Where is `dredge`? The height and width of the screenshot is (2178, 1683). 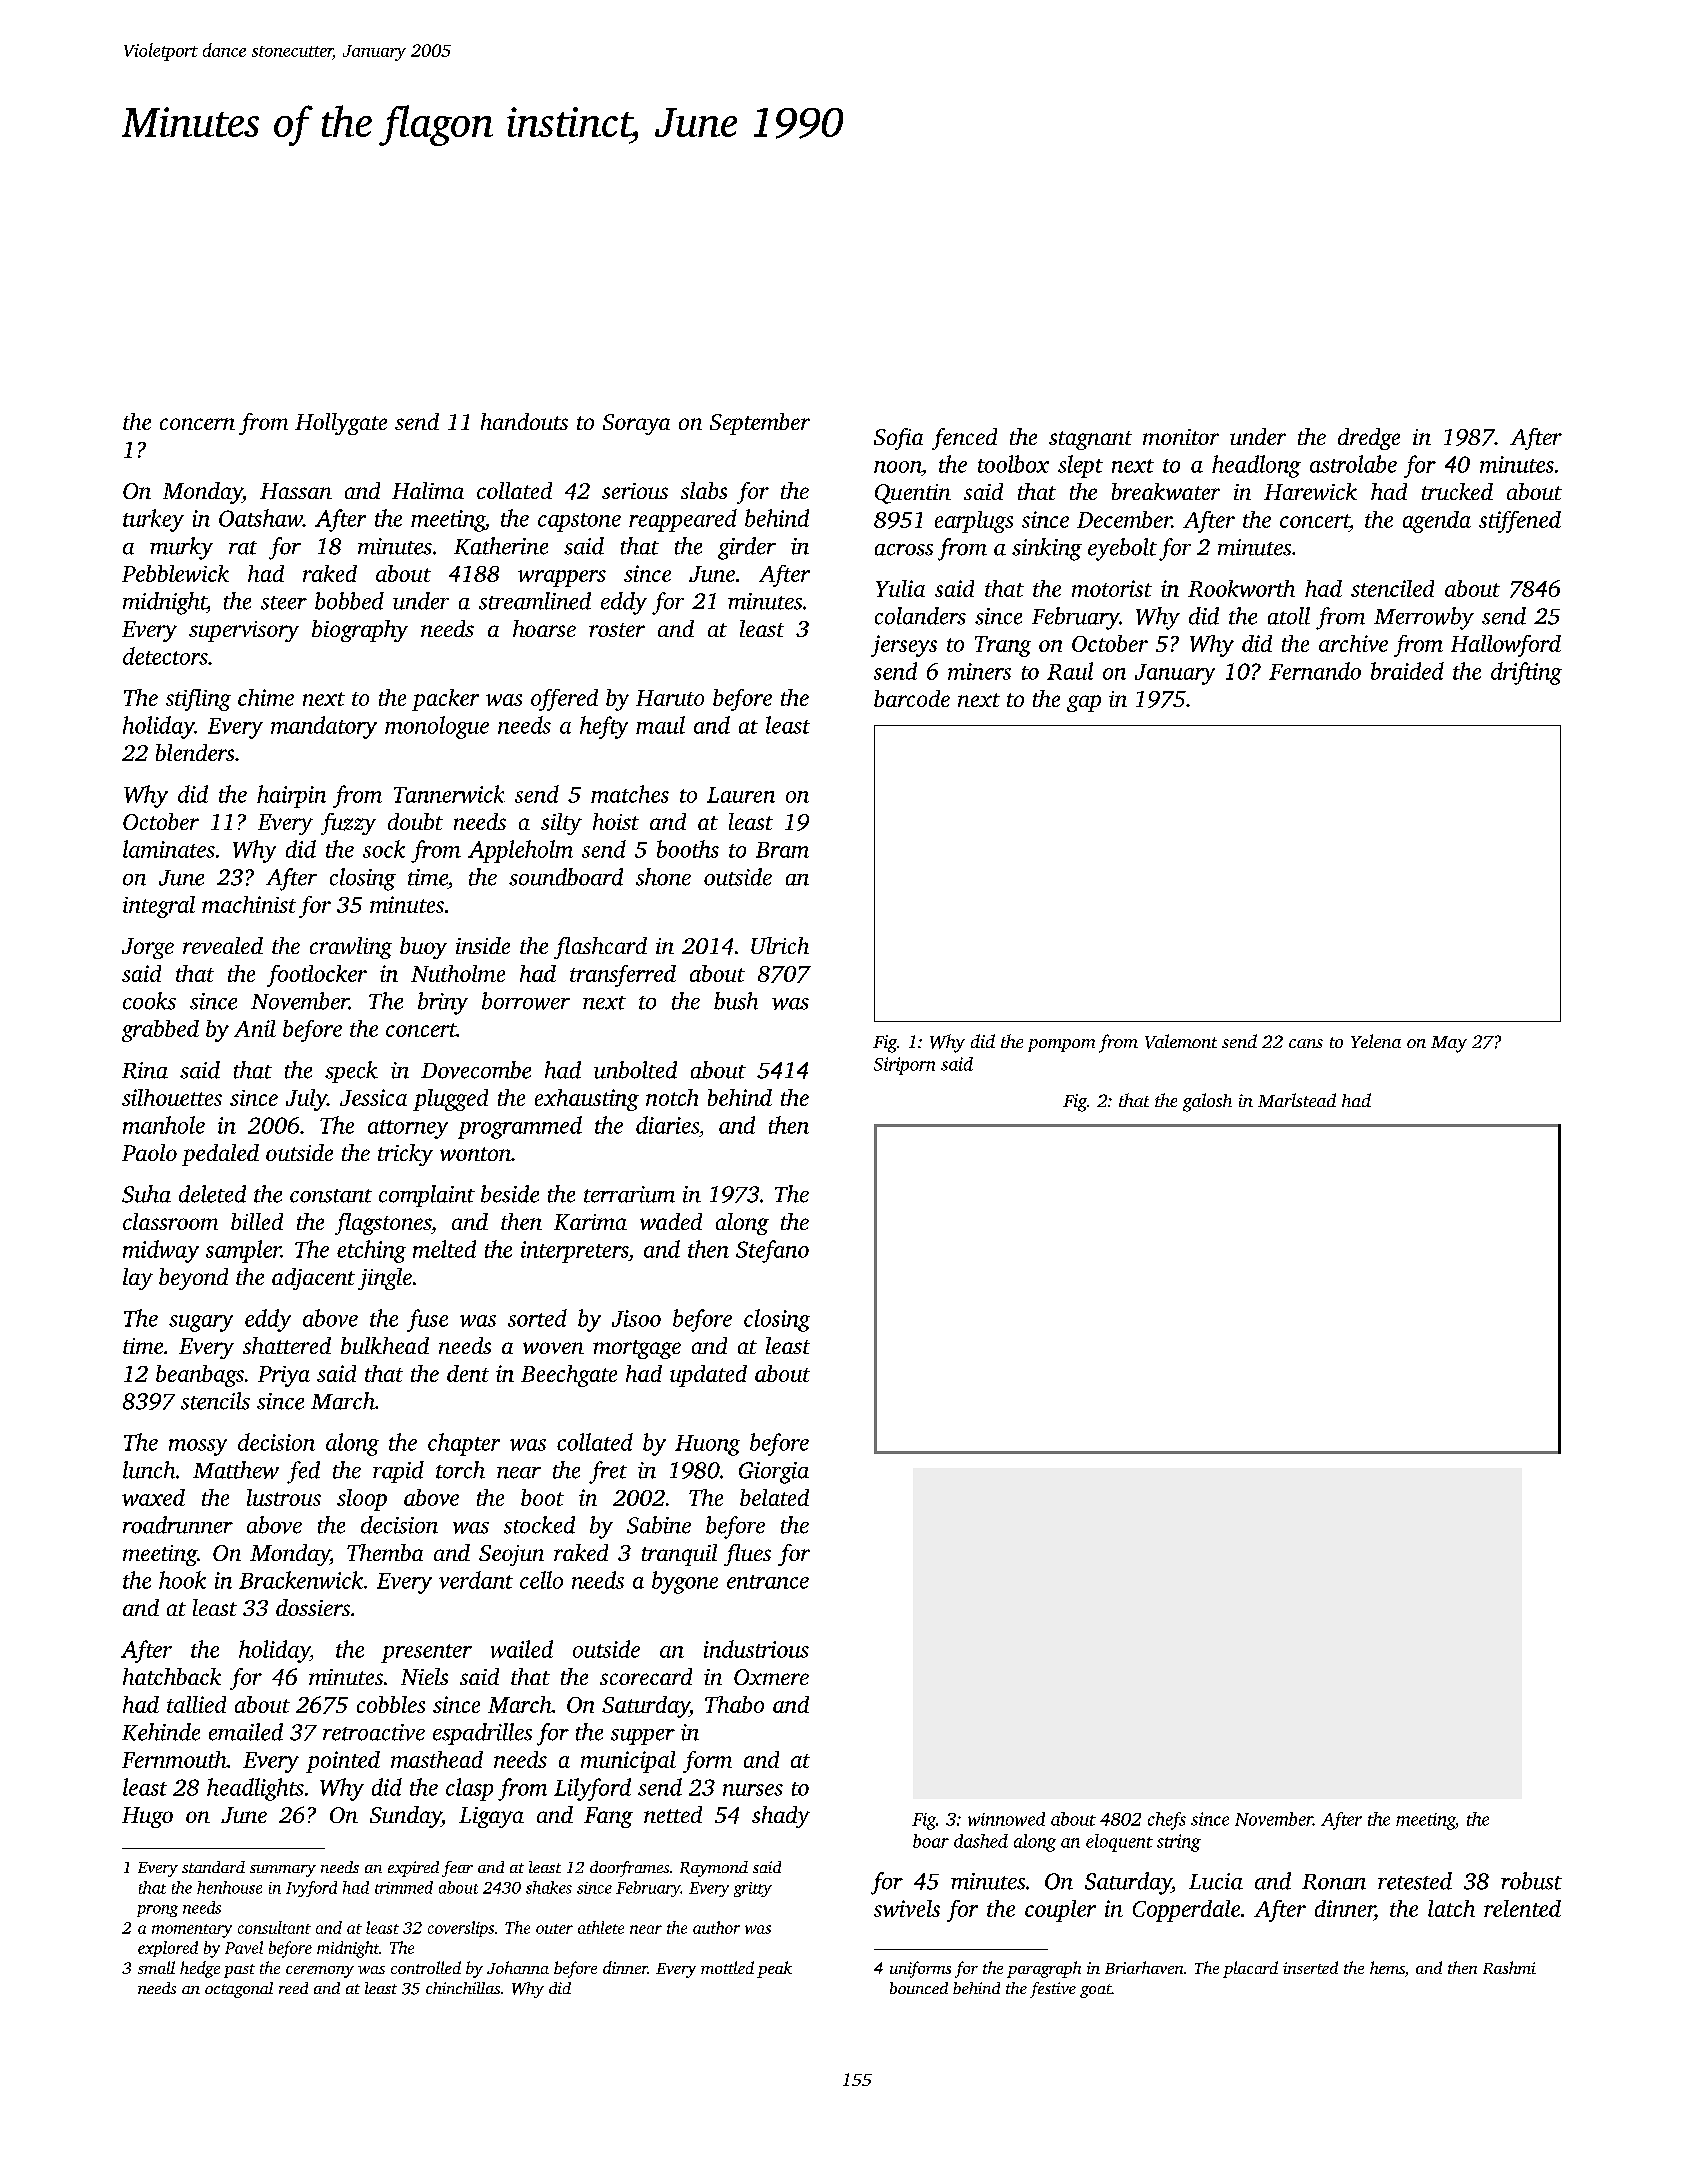
dredge is located at coordinates (1369, 439).
